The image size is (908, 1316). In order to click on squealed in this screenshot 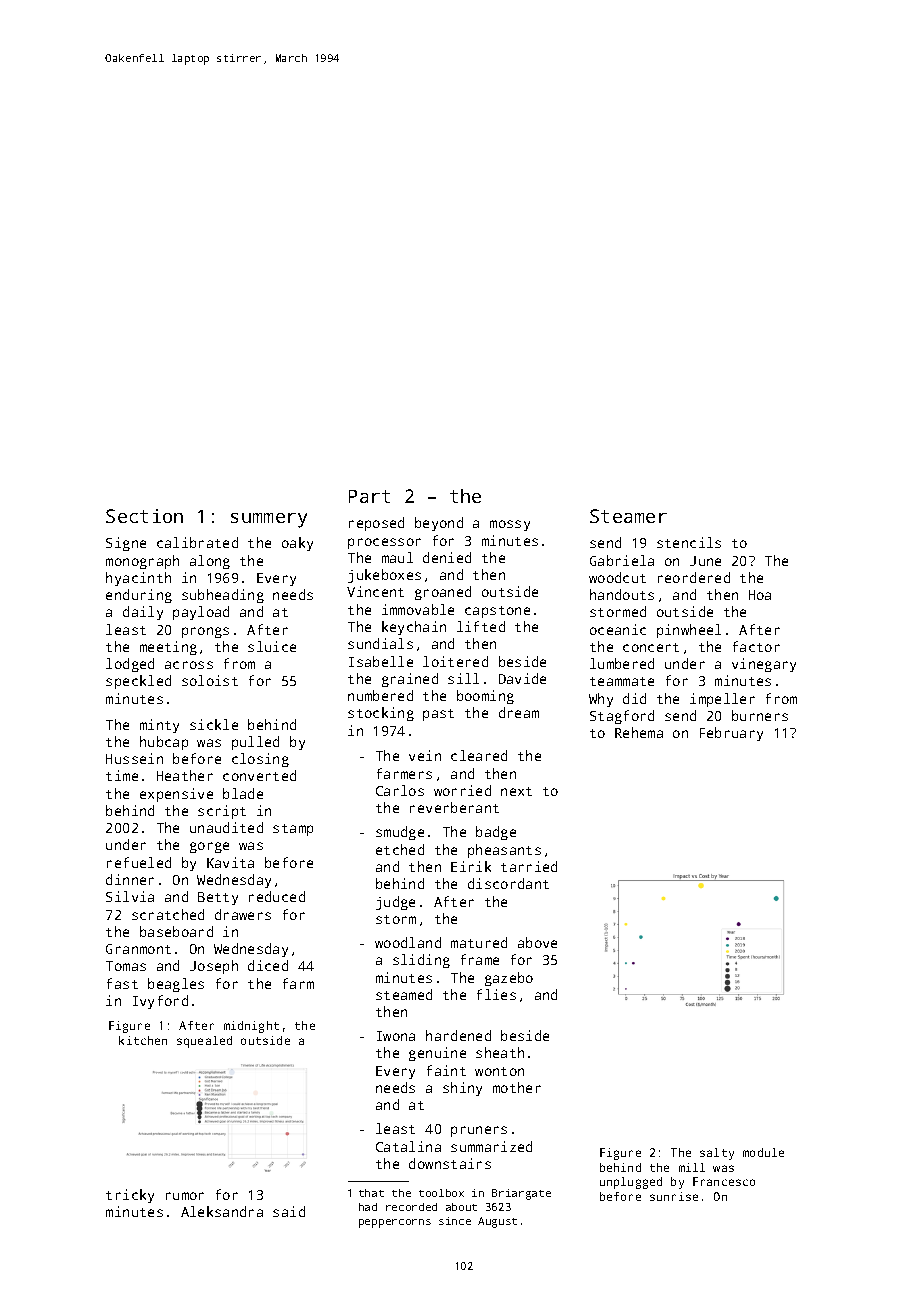, I will do `click(204, 1042)`.
